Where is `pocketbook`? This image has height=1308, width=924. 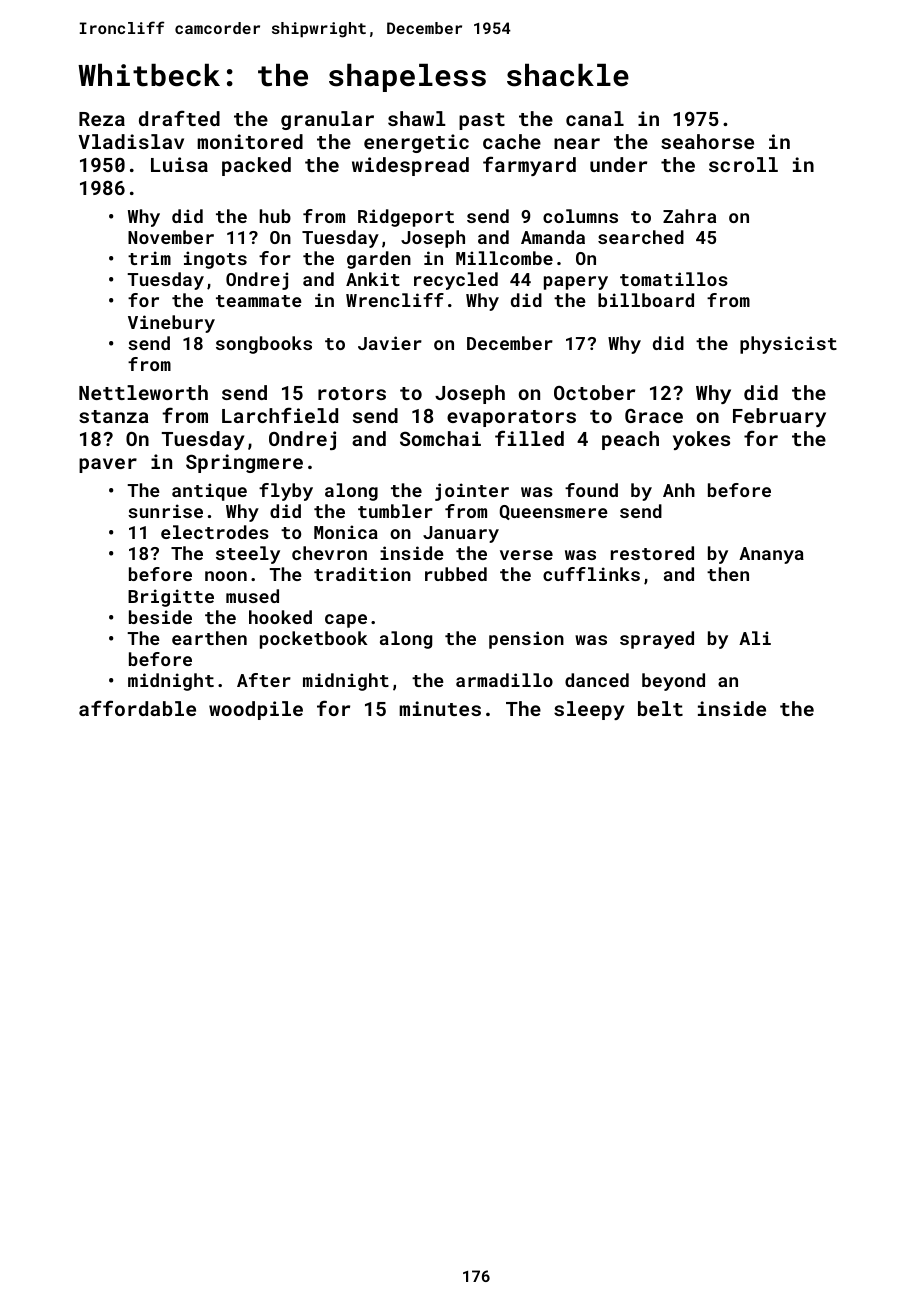
pocketbook is located at coordinates (314, 640).
